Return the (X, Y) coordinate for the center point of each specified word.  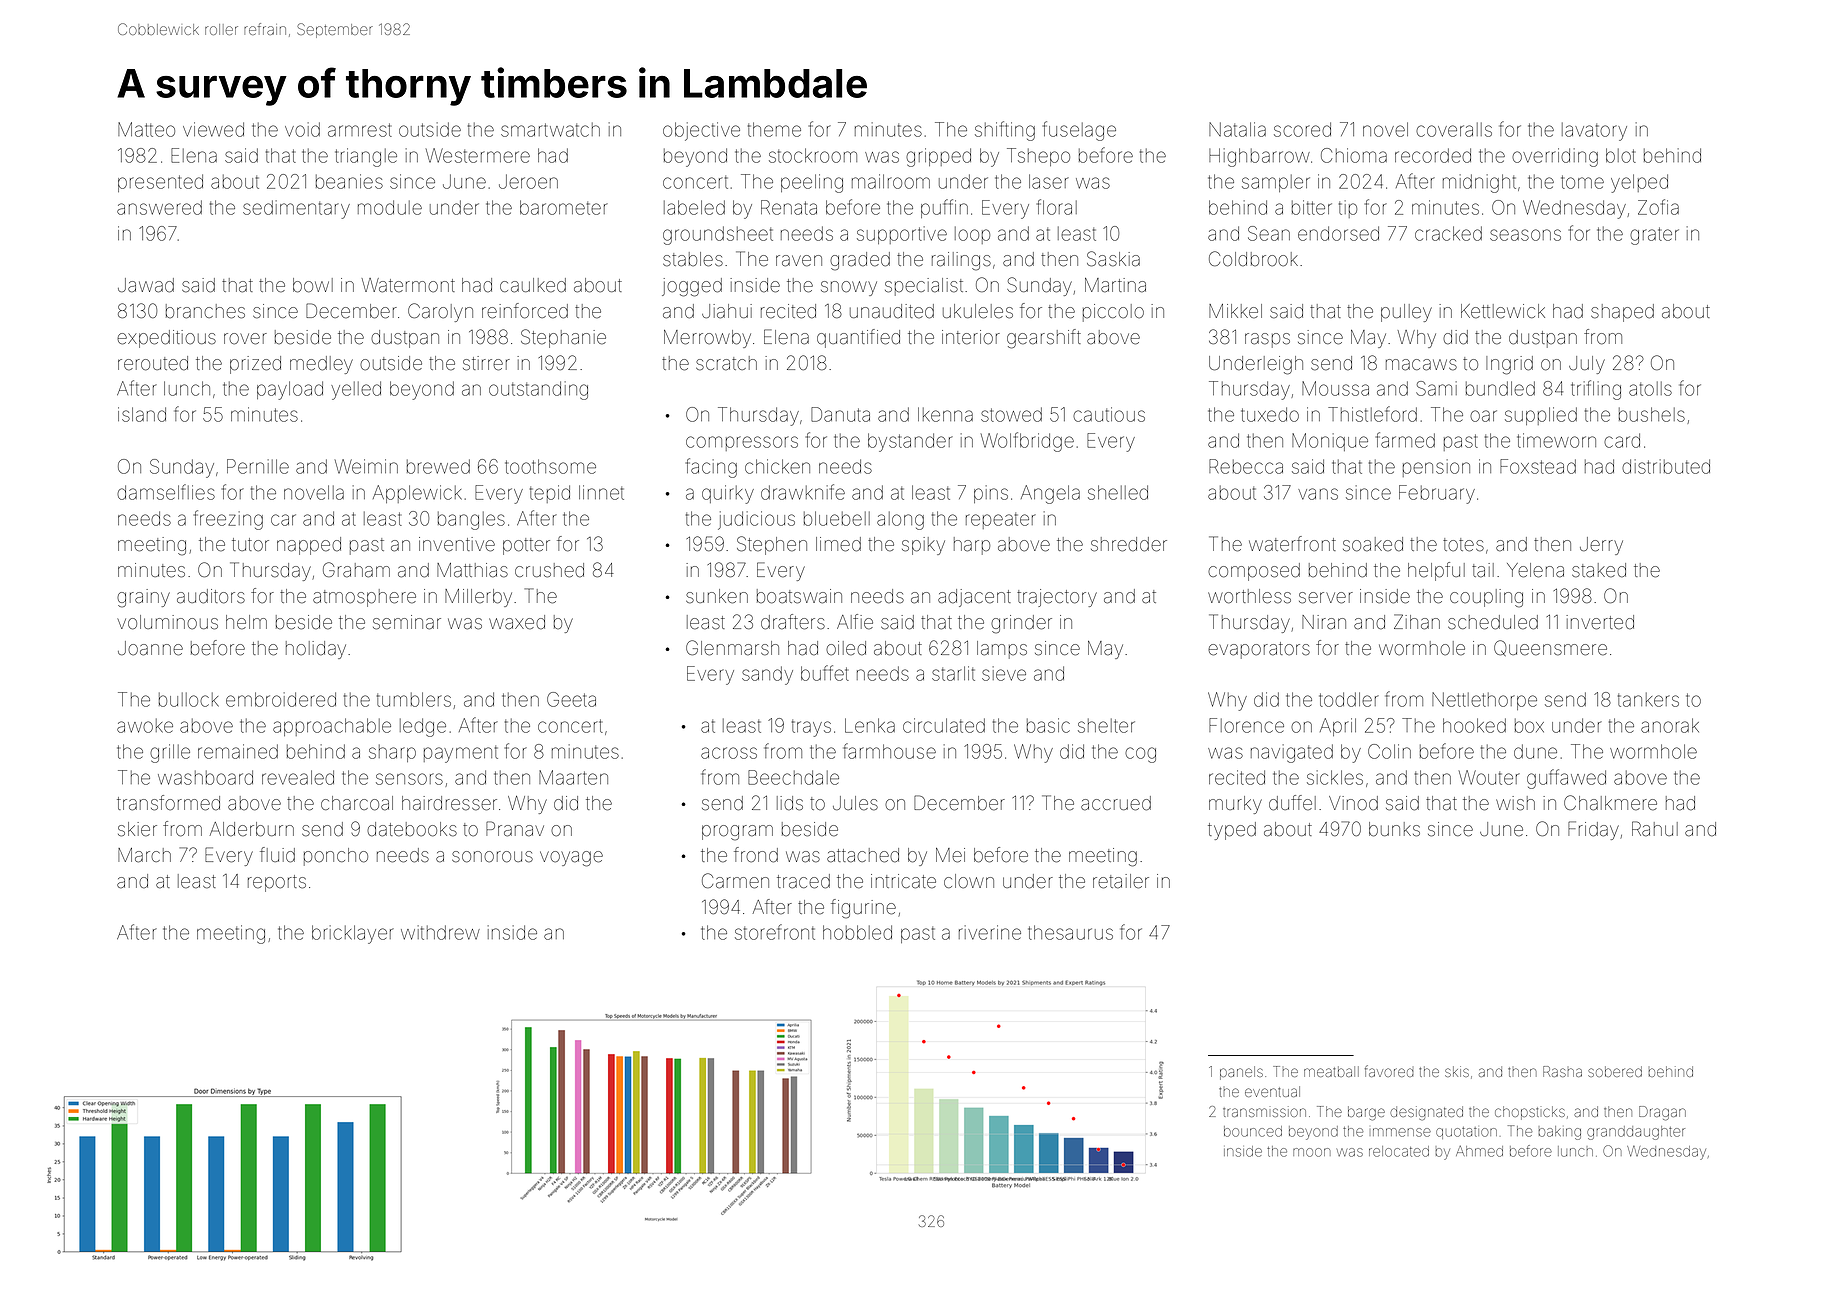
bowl (313, 285)
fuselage (1079, 131)
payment (461, 754)
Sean (1269, 233)
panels (1241, 1073)
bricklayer (353, 934)
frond (756, 855)
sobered (1615, 1071)
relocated (1399, 1151)
